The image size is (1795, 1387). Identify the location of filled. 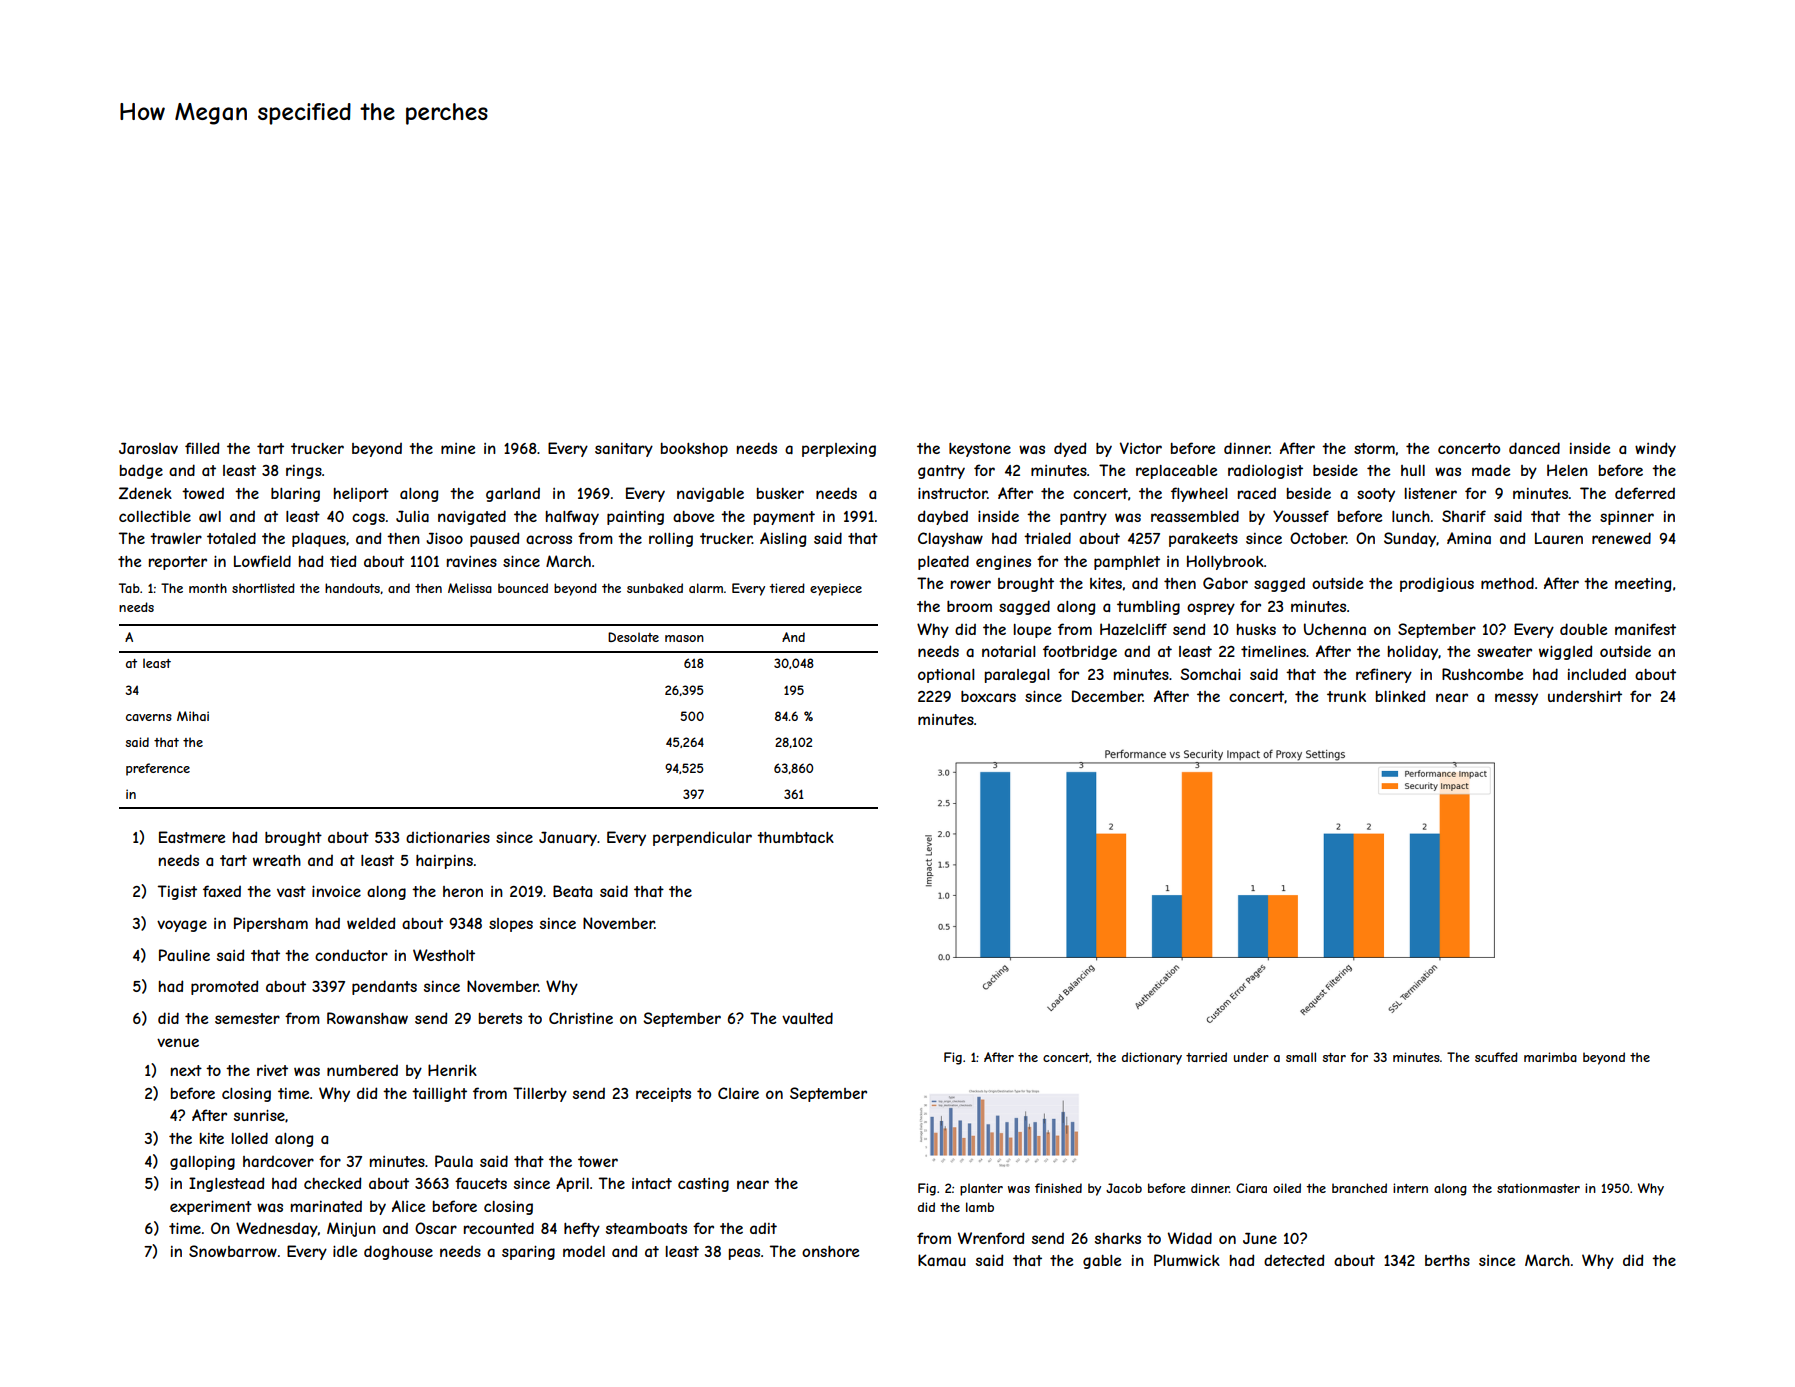
(202, 448).
